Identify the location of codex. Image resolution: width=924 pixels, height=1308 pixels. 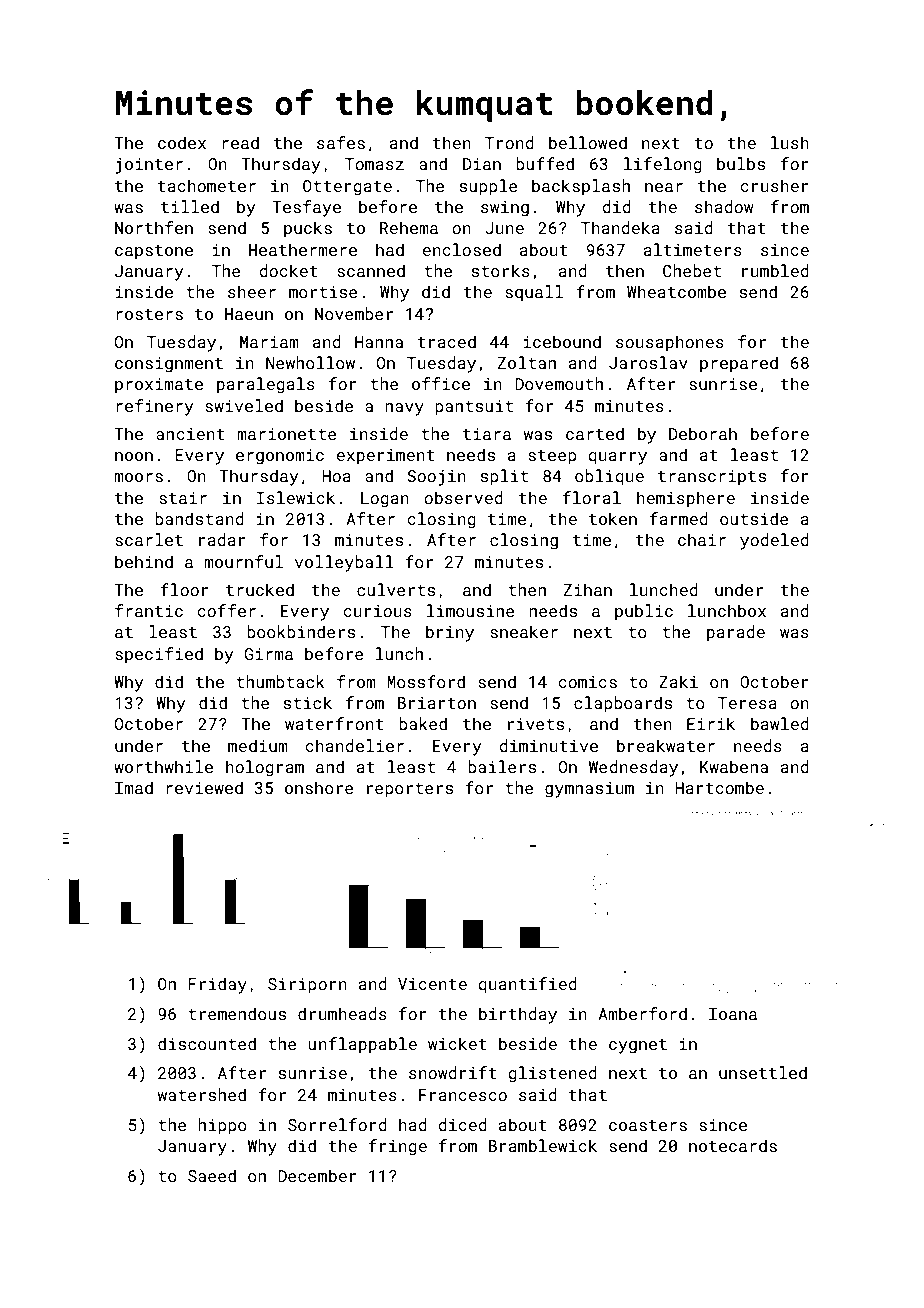
(182, 142).
